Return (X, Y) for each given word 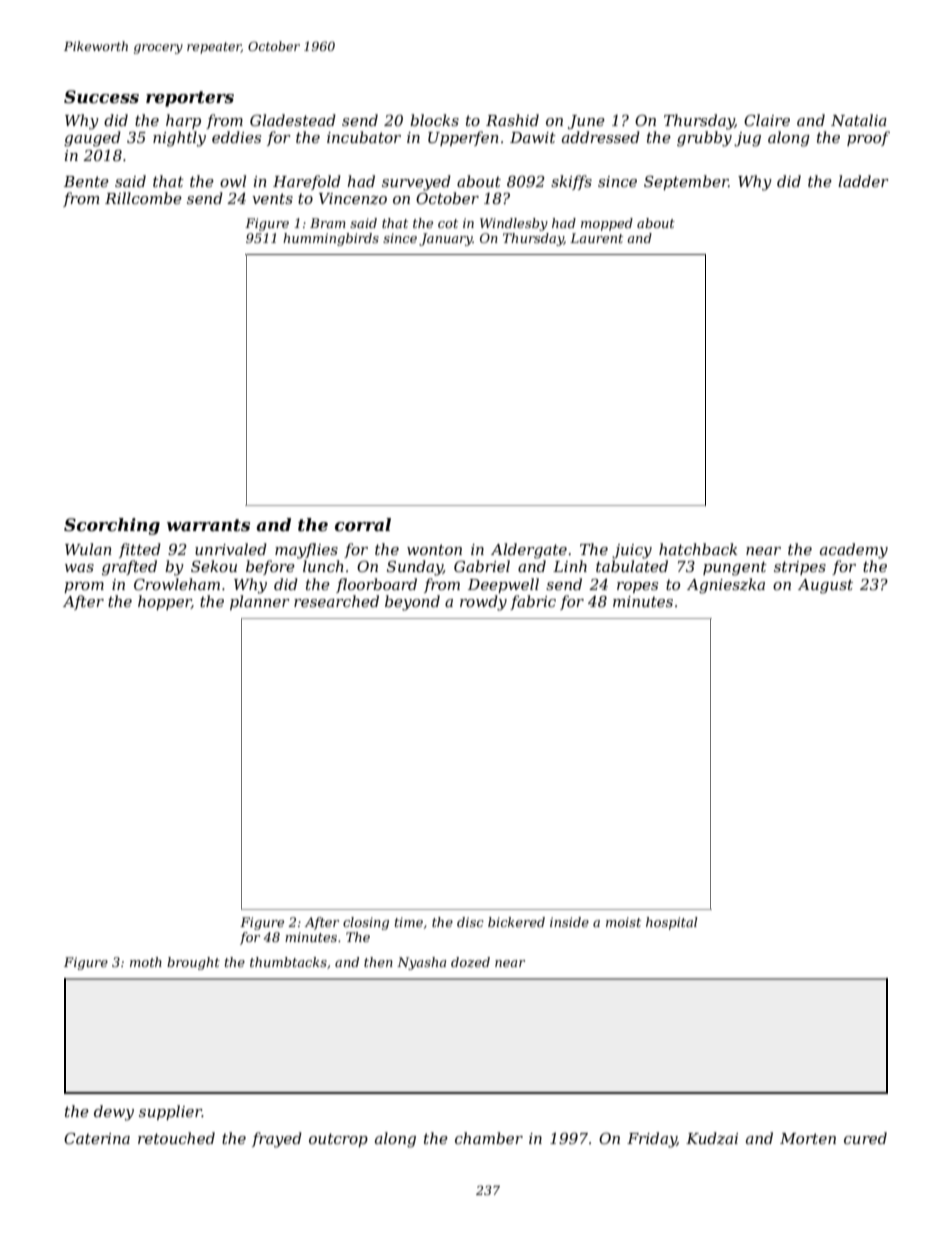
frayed (277, 1140)
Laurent (596, 238)
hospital (672, 923)
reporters (190, 99)
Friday (652, 1140)
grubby (704, 139)
